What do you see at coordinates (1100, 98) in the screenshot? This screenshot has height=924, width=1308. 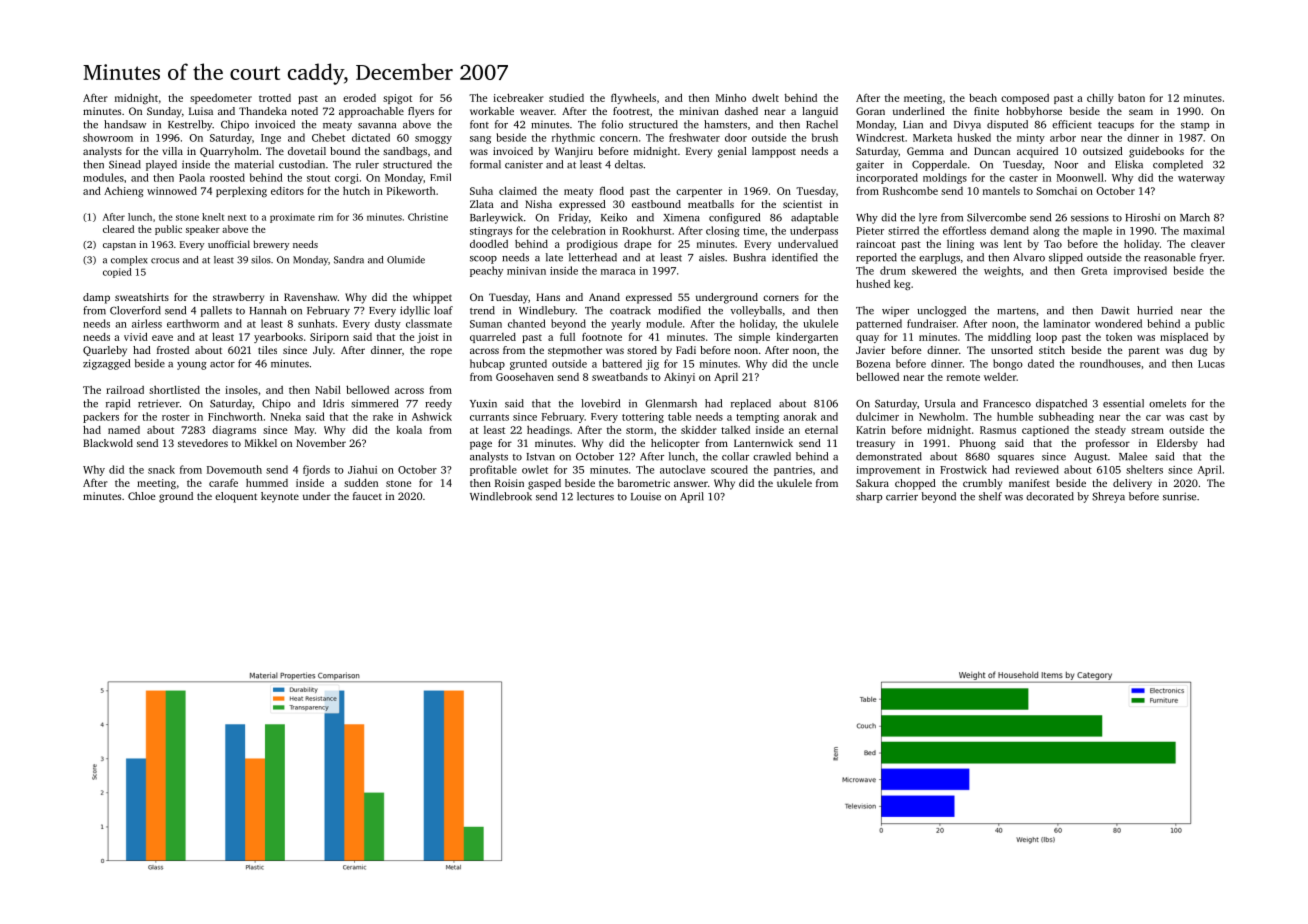 I see `chilly` at bounding box center [1100, 98].
